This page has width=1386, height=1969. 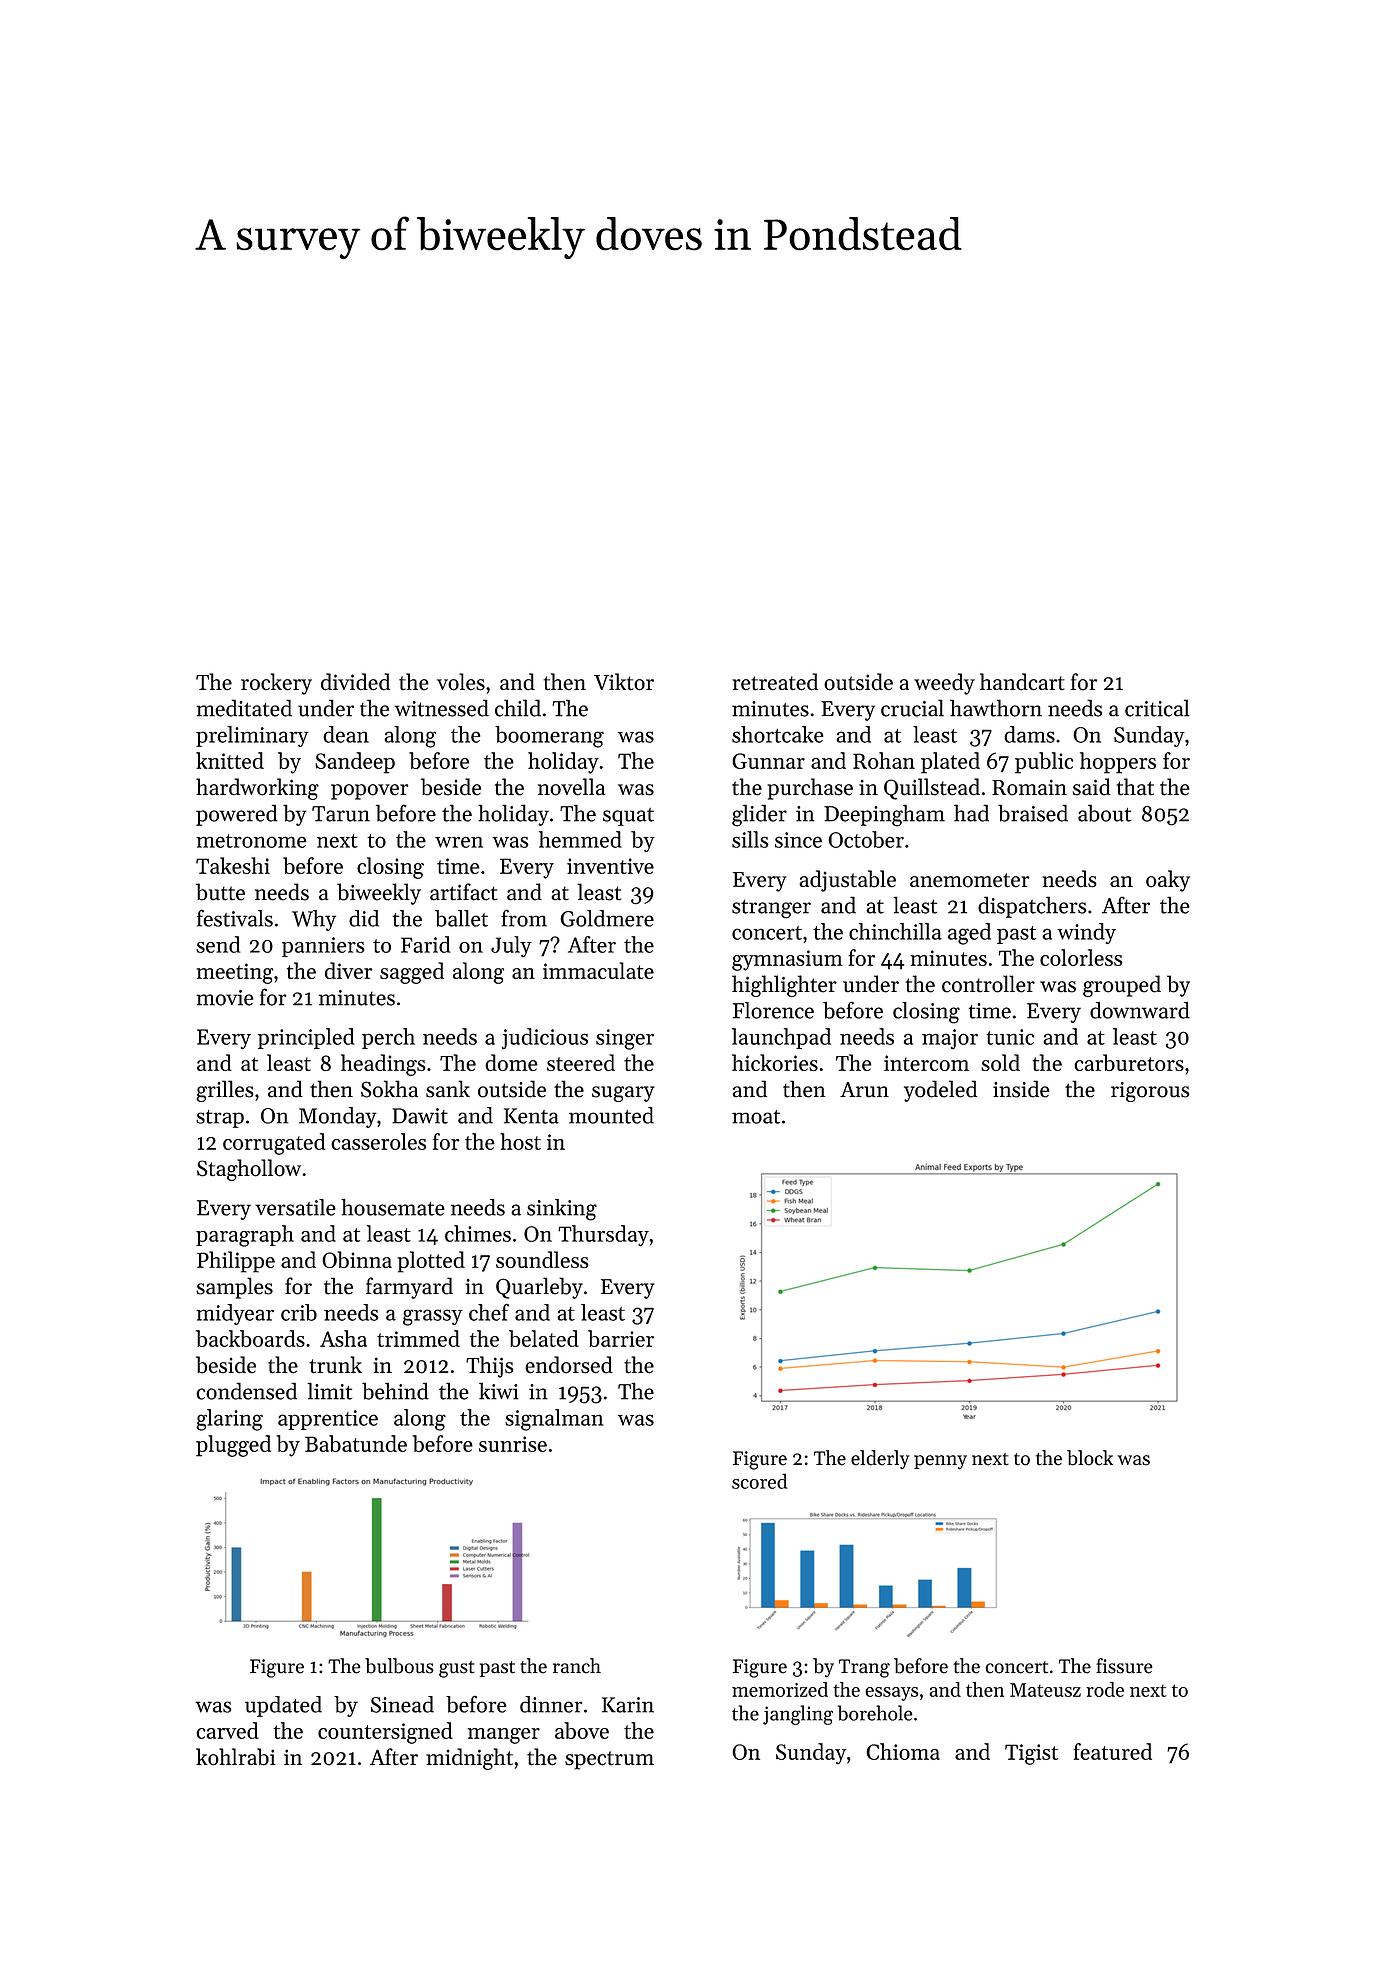 I want to click on weedy, so click(x=944, y=684).
